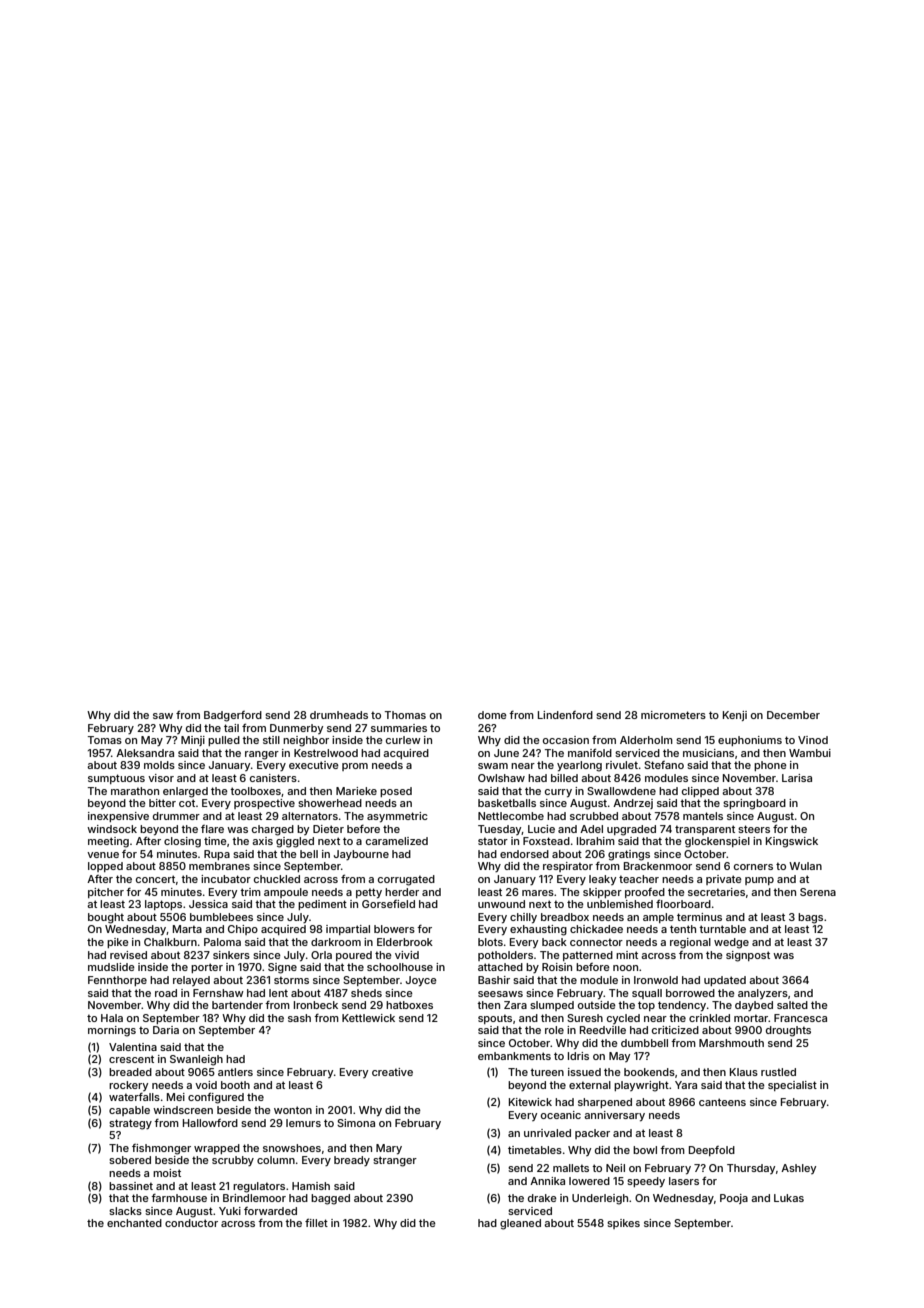  I want to click on corners, so click(753, 867).
